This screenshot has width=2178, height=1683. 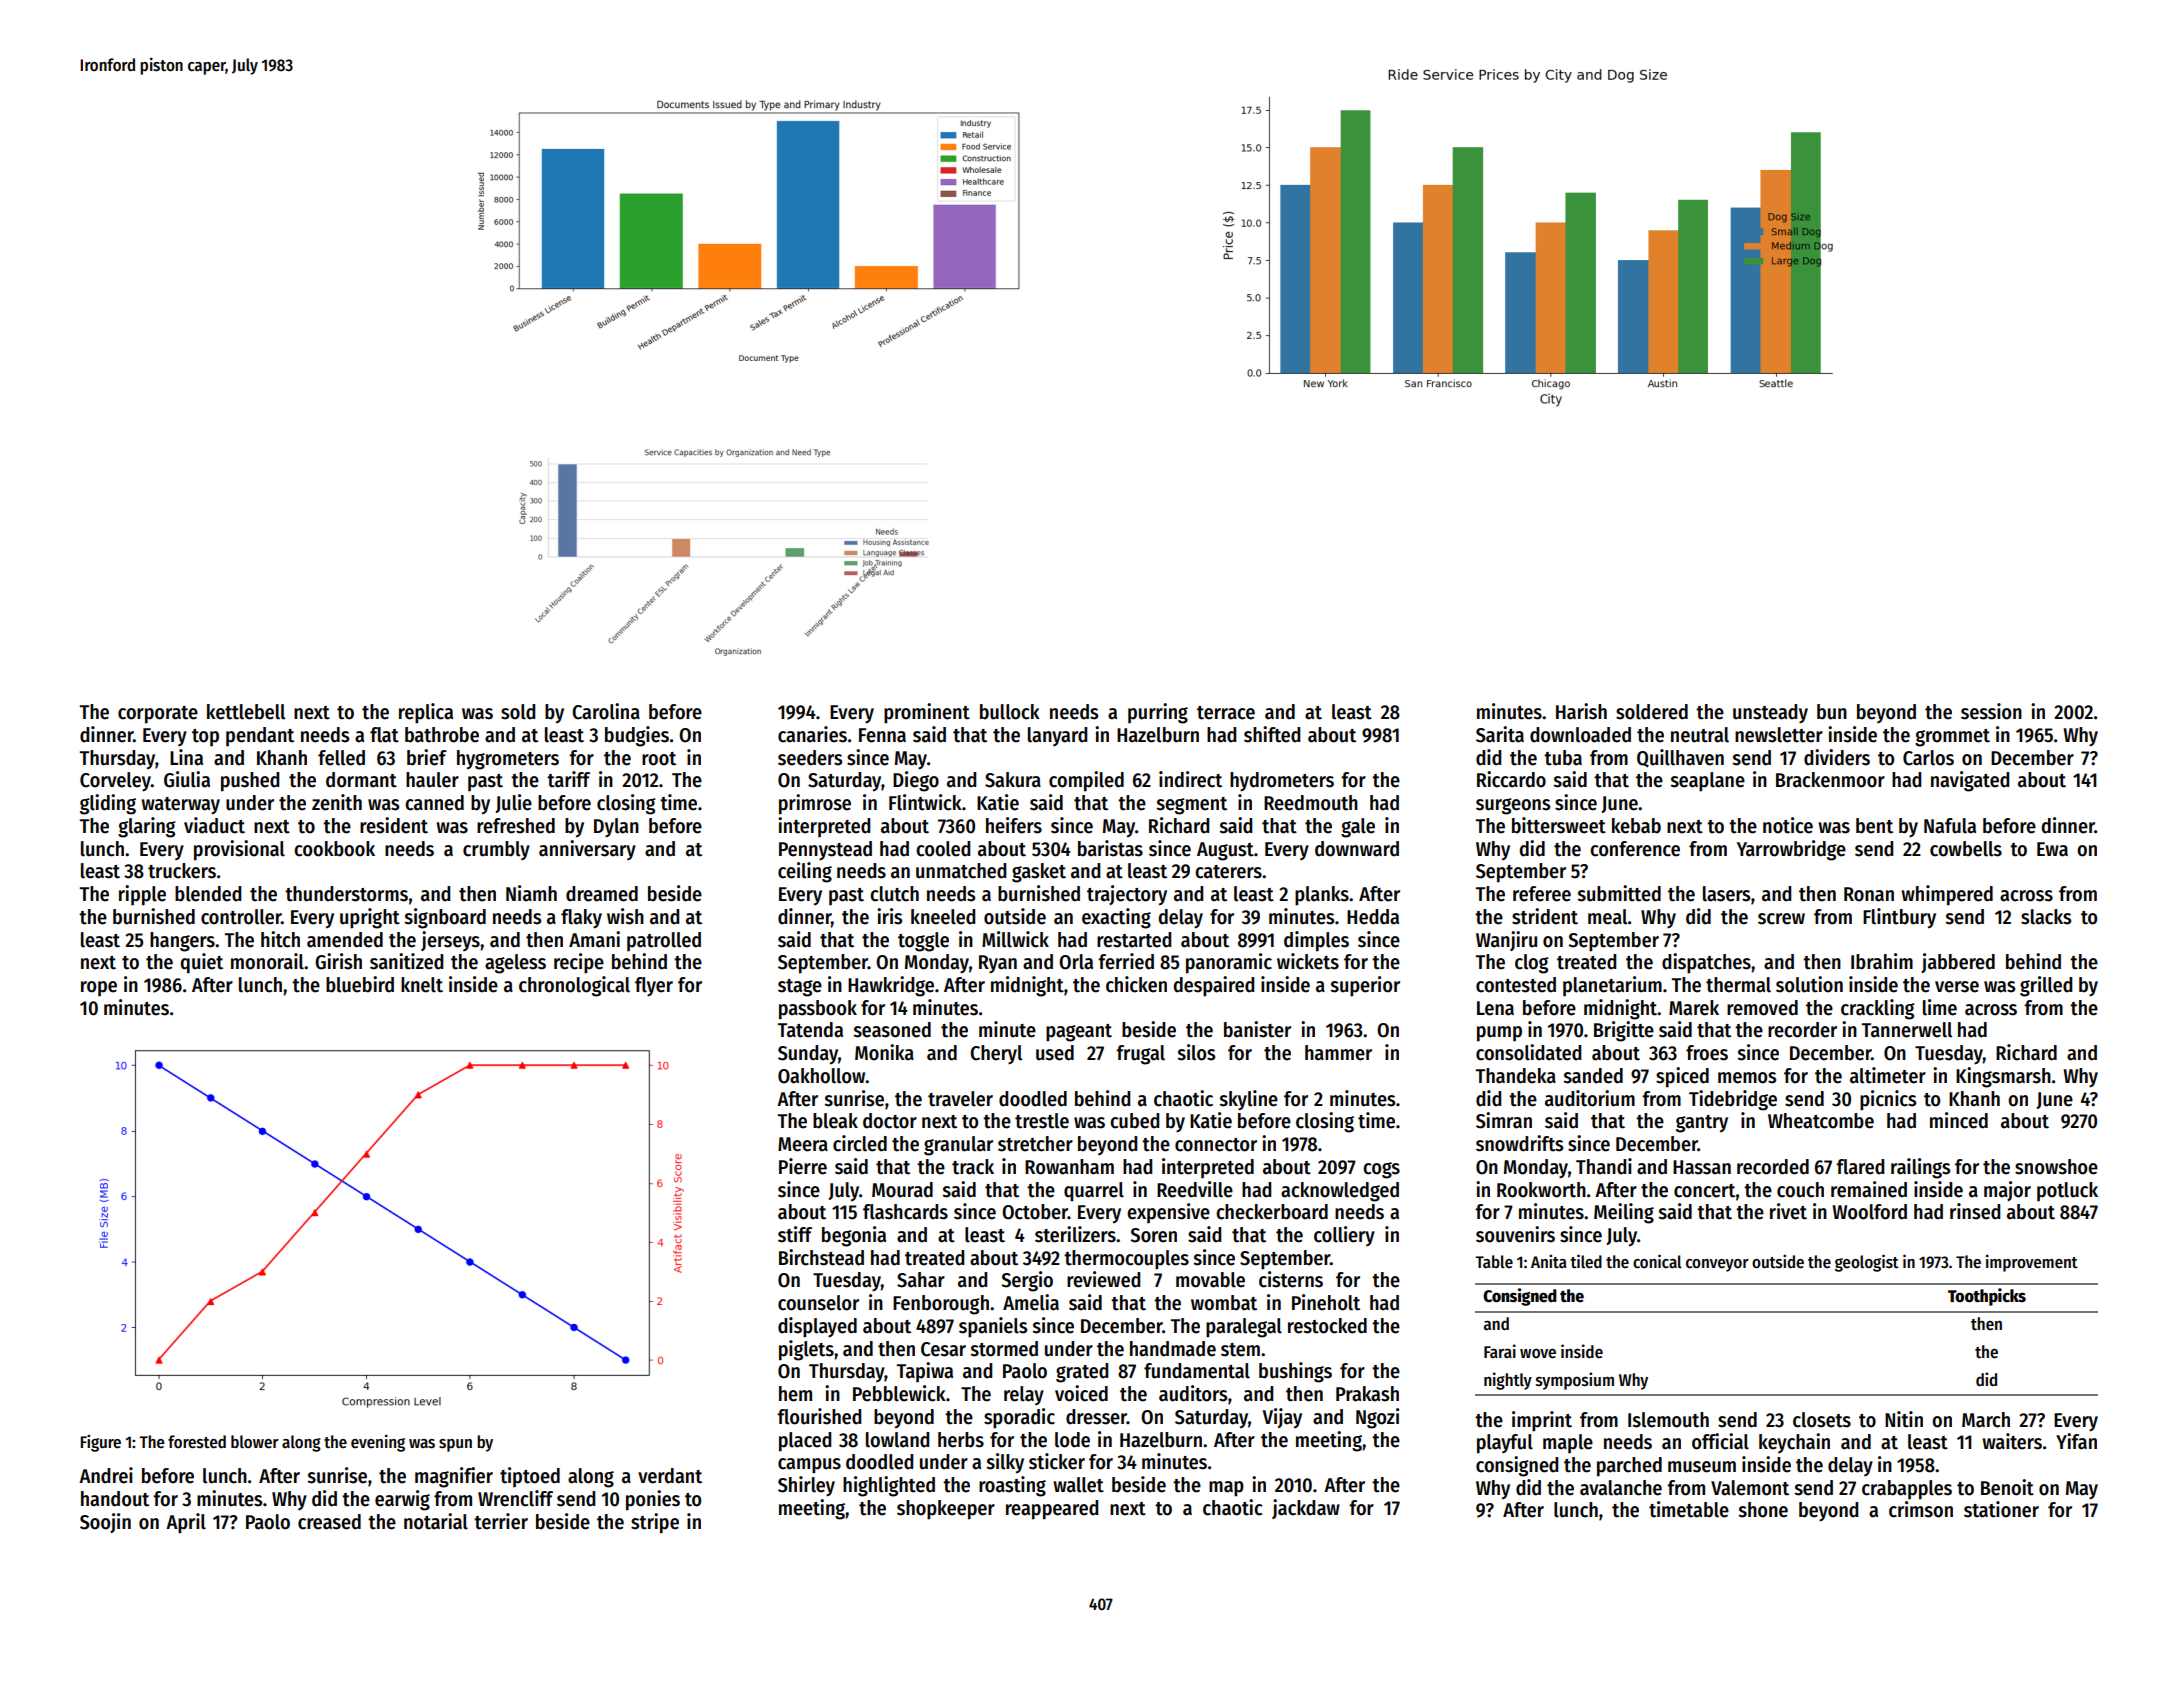 I want to click on rope, so click(x=99, y=989).
